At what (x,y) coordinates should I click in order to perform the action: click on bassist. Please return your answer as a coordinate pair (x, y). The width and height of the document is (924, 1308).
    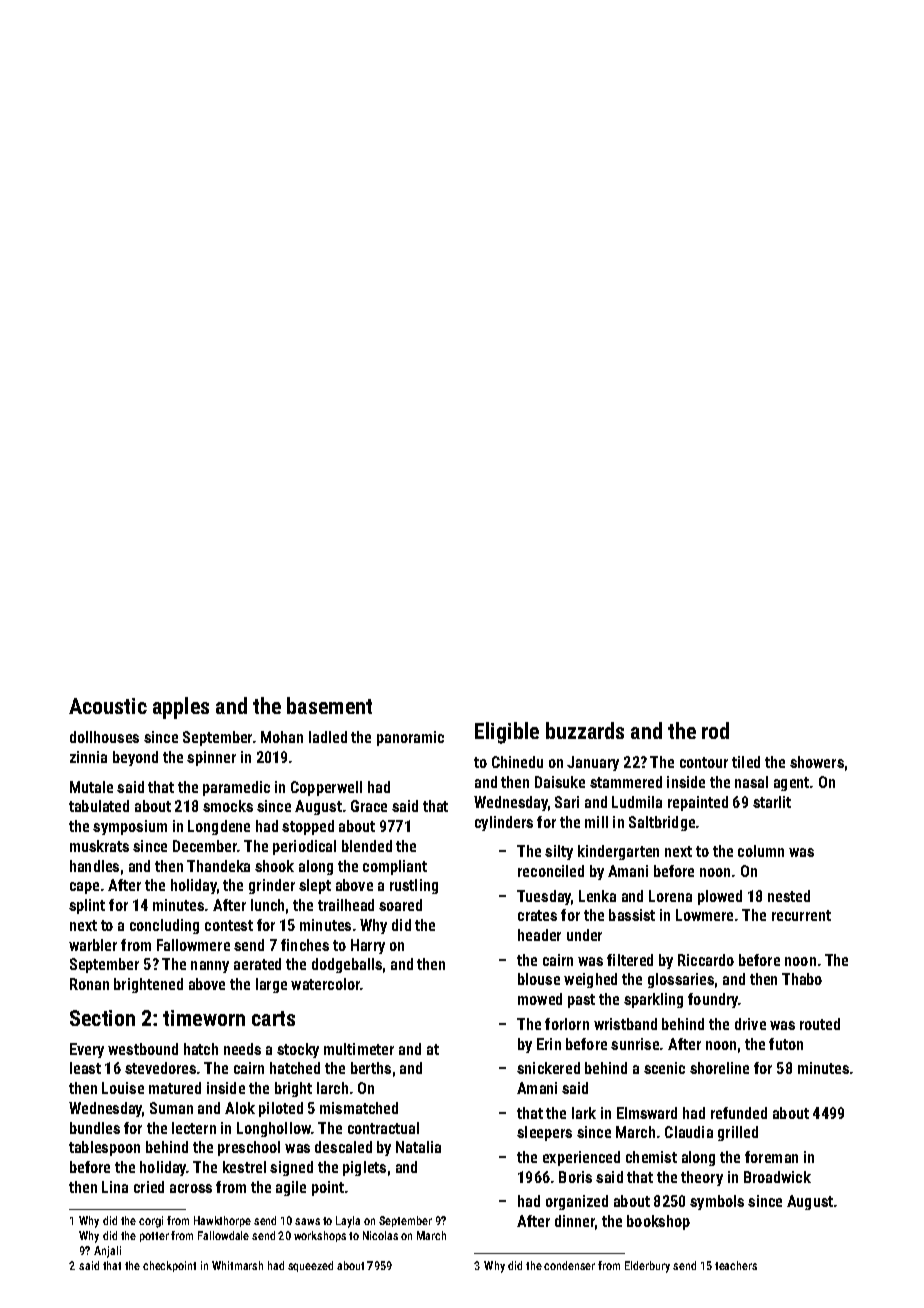
    Looking at the image, I should click on (632, 915).
